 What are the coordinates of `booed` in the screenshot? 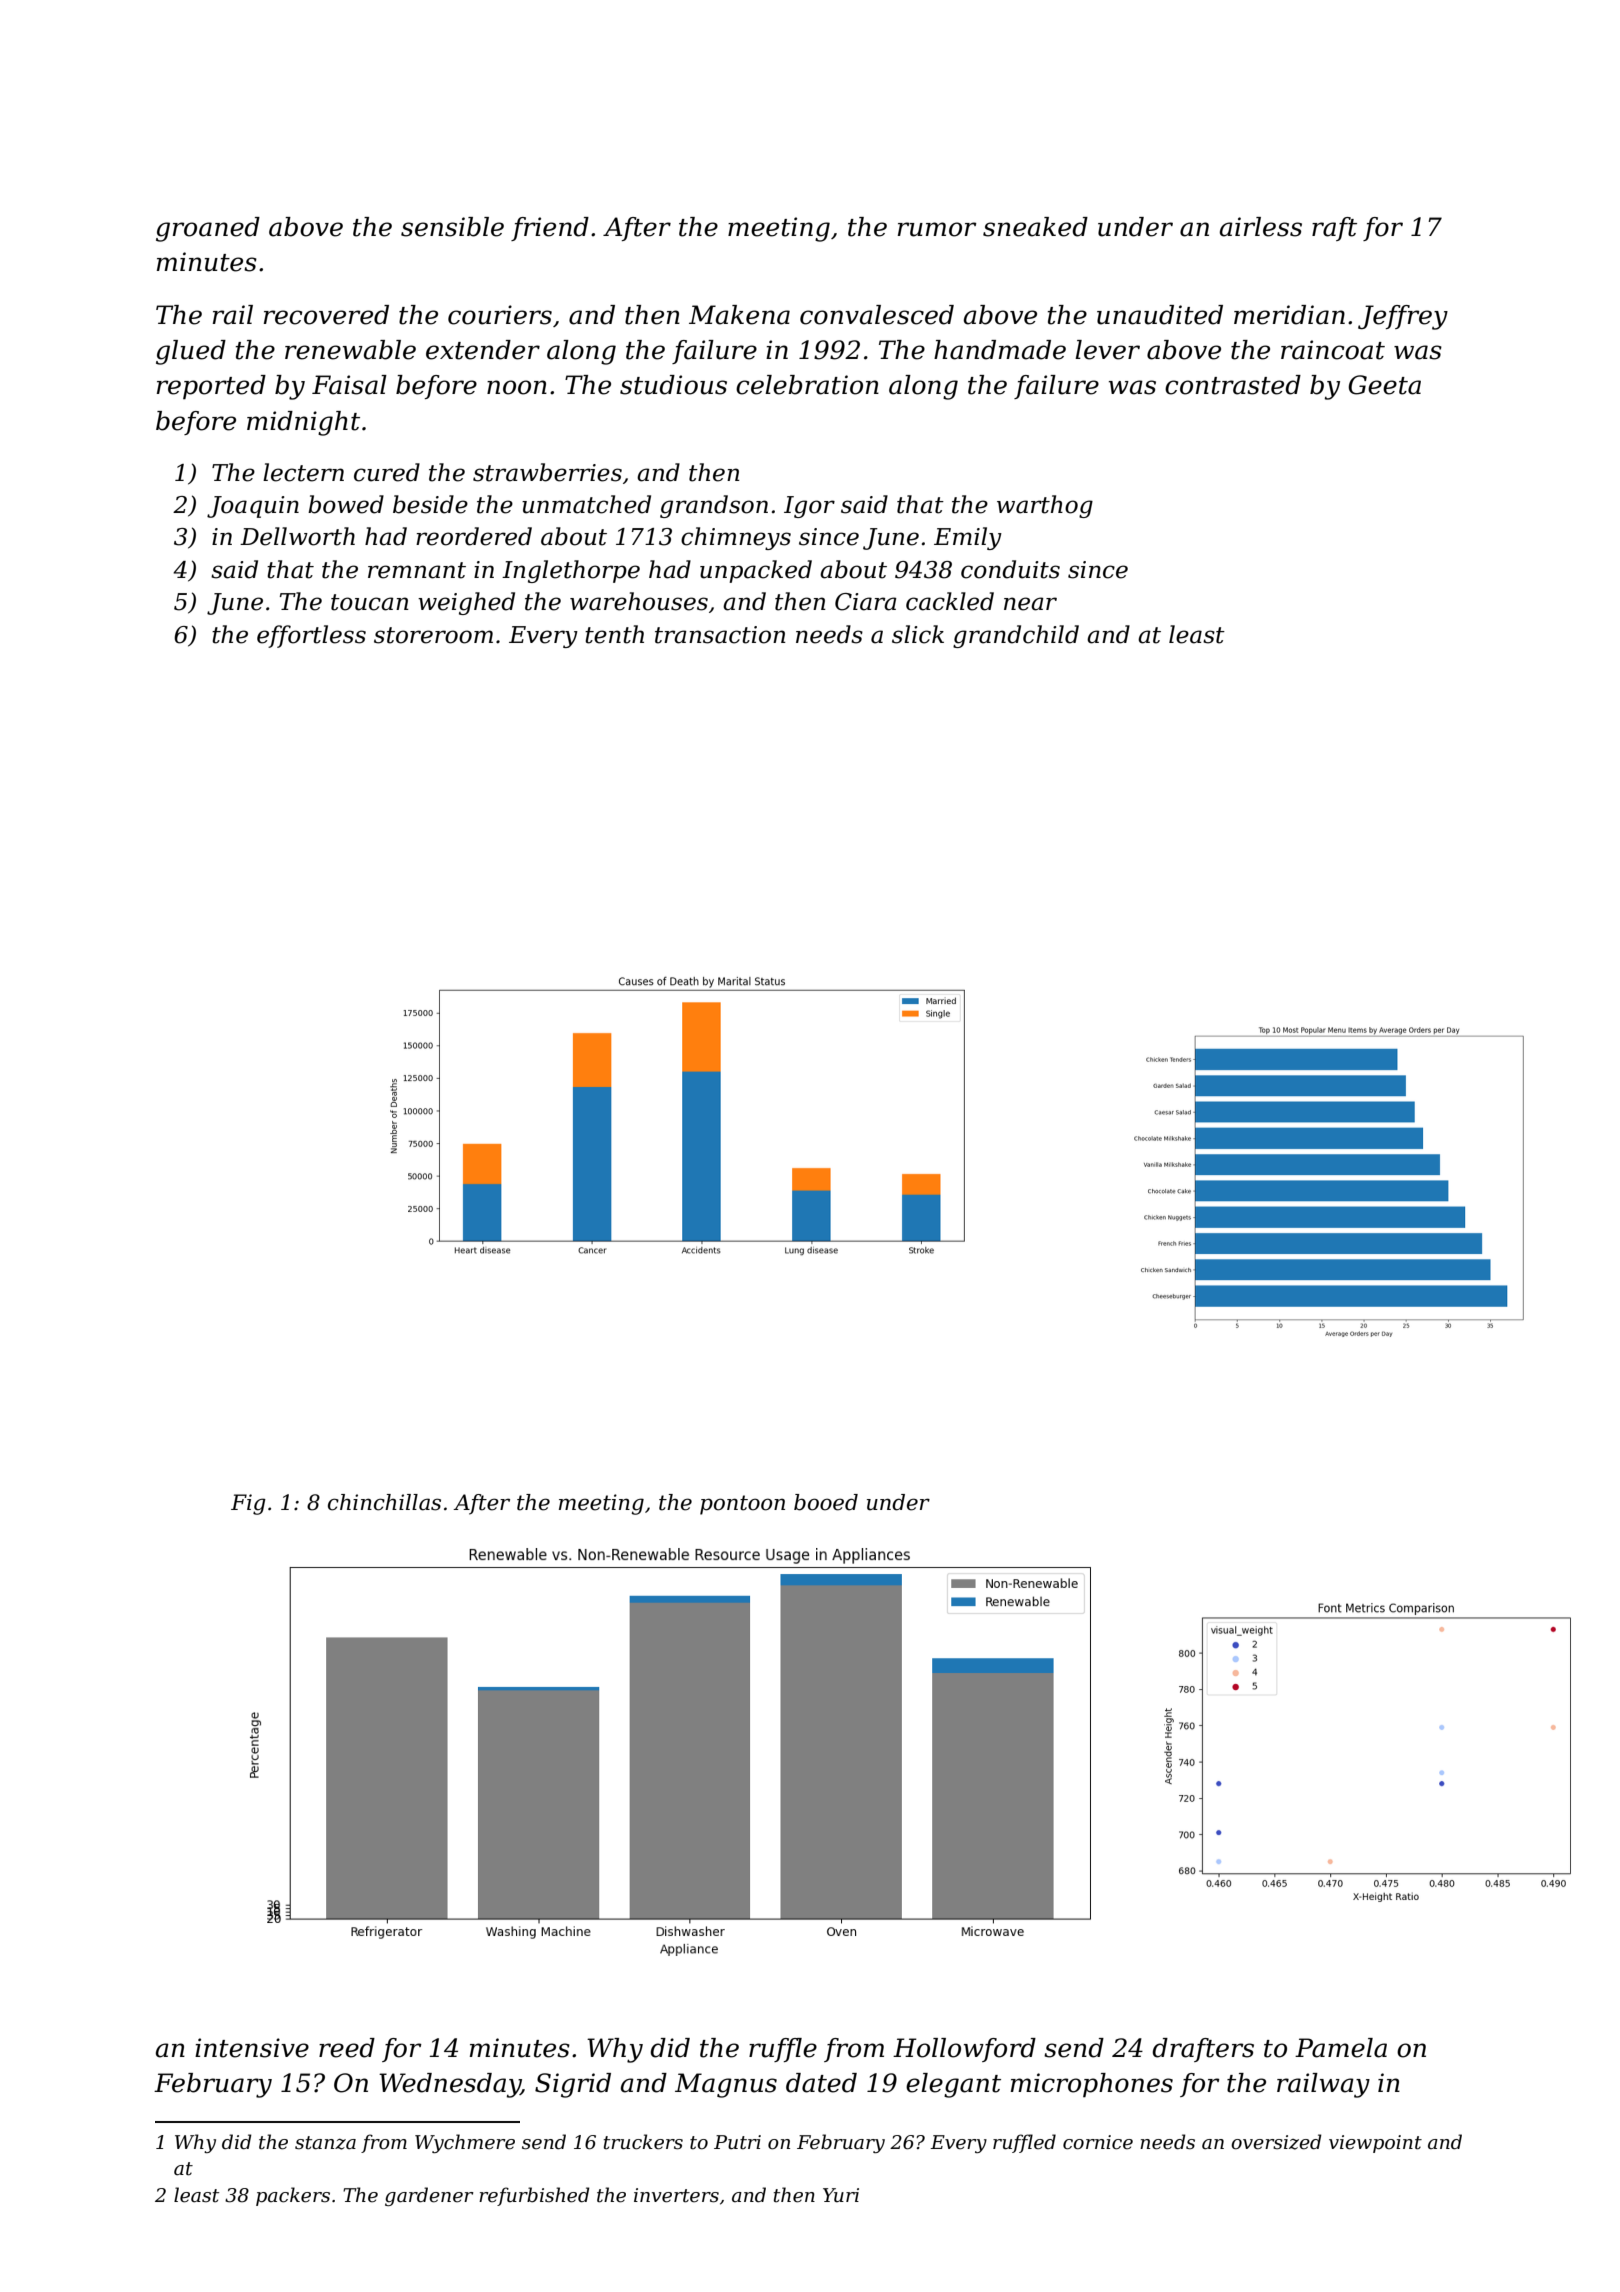 It's located at (826, 1502).
